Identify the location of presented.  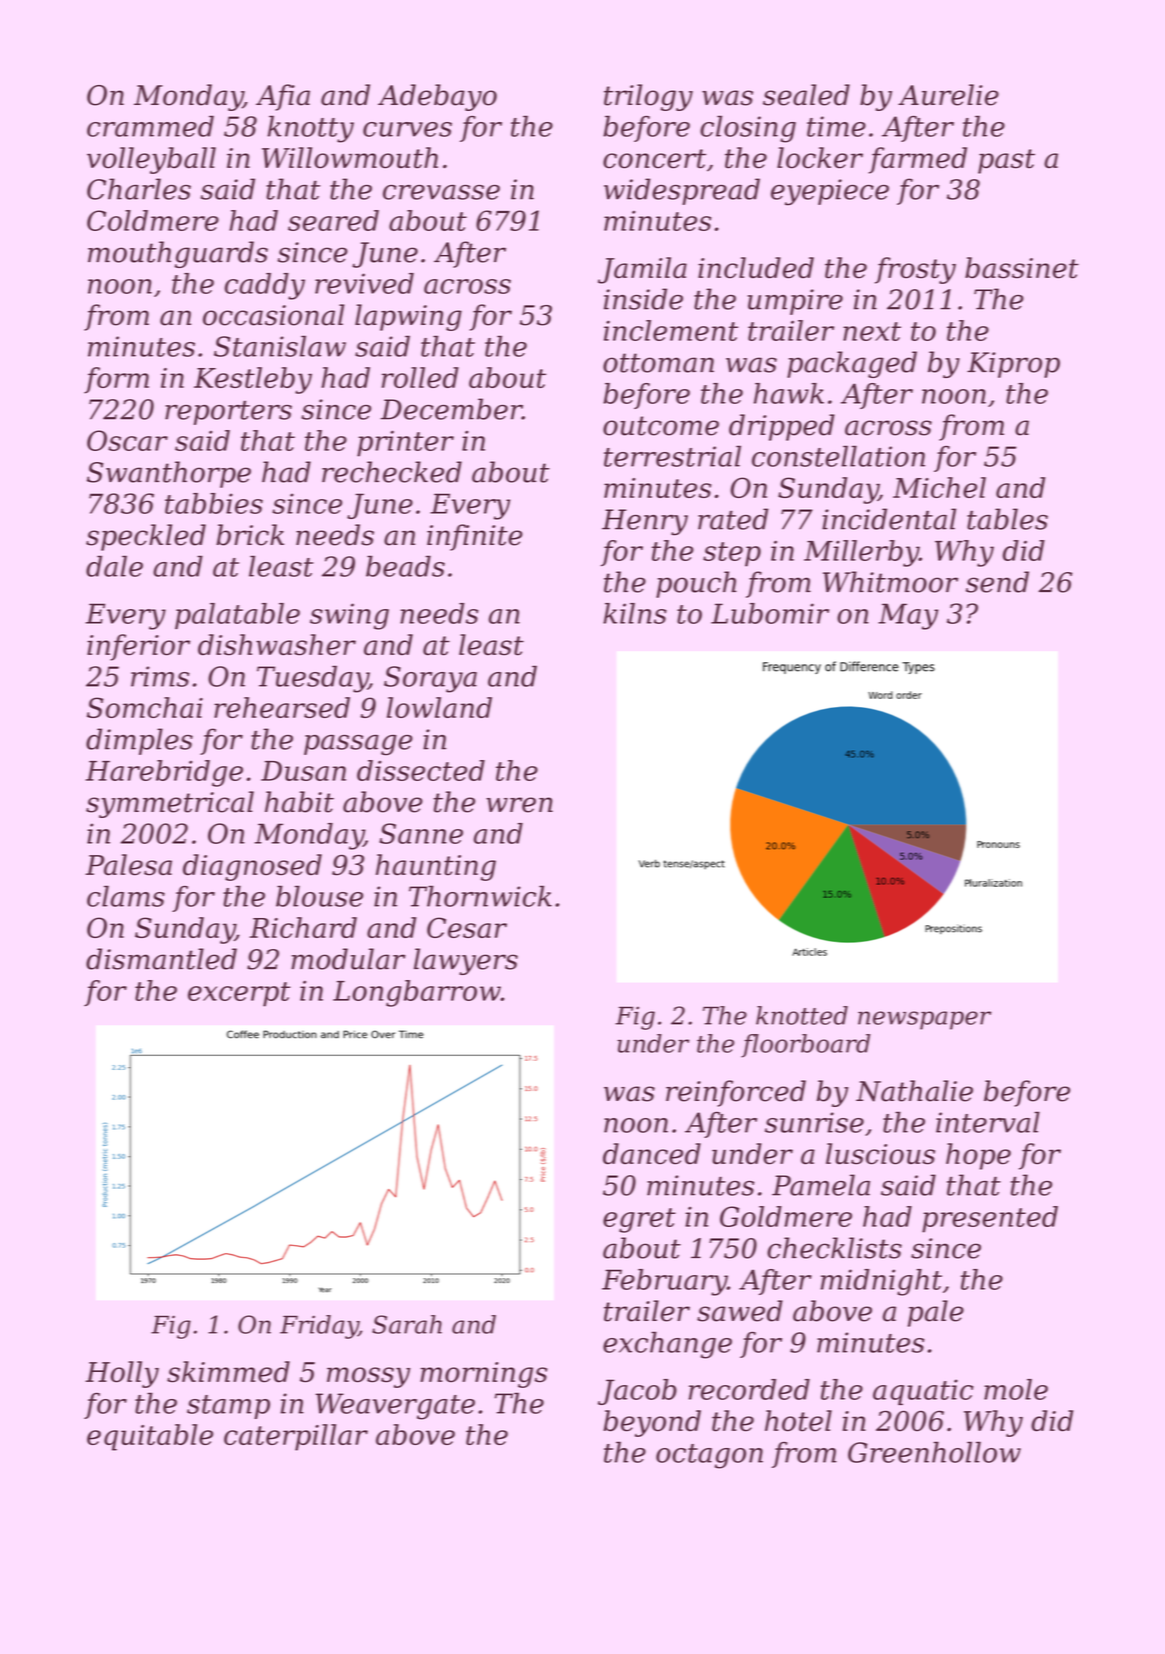
(990, 1219).
